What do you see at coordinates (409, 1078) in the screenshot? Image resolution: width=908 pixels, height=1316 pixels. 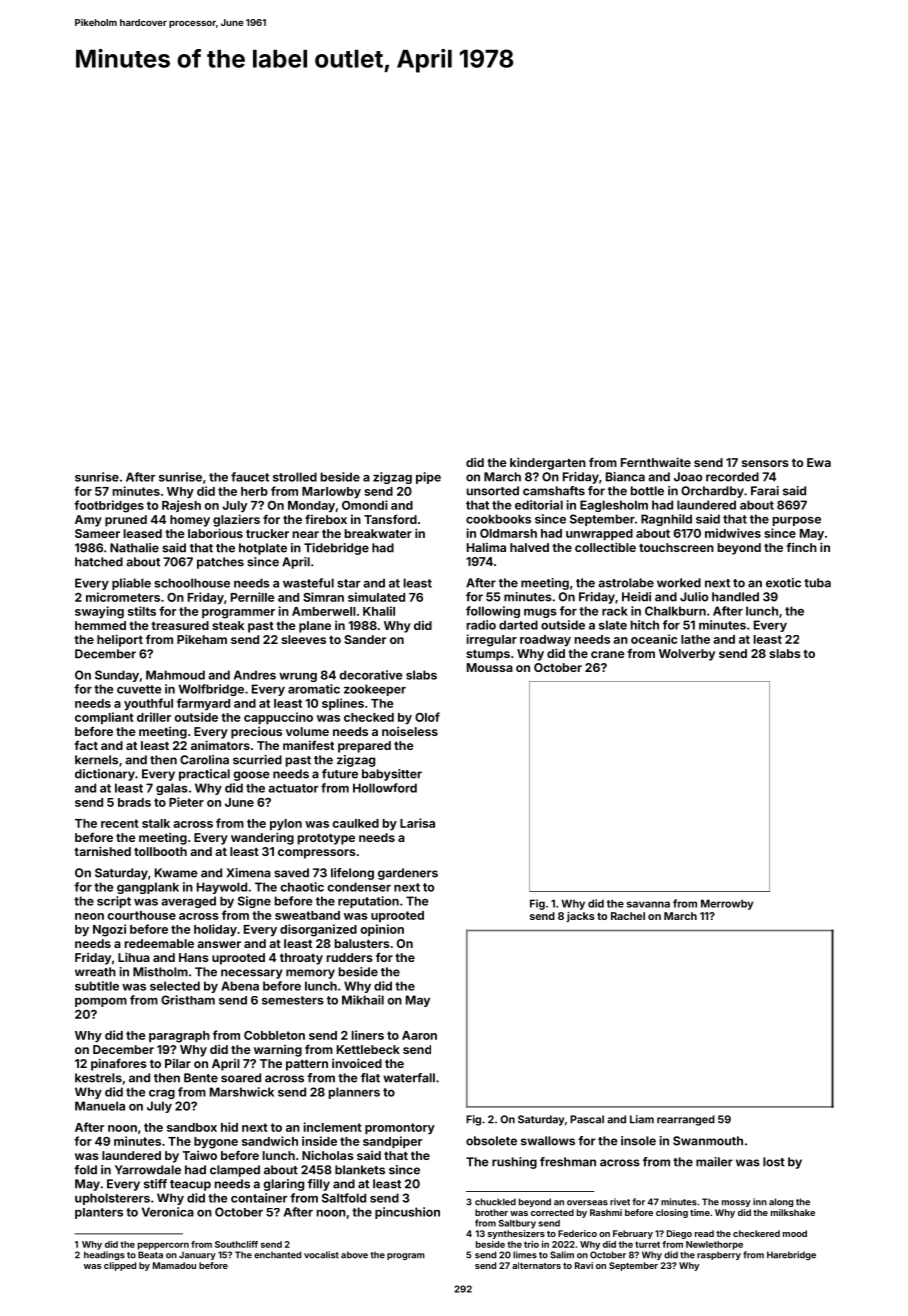 I see `waterfall` at bounding box center [409, 1078].
